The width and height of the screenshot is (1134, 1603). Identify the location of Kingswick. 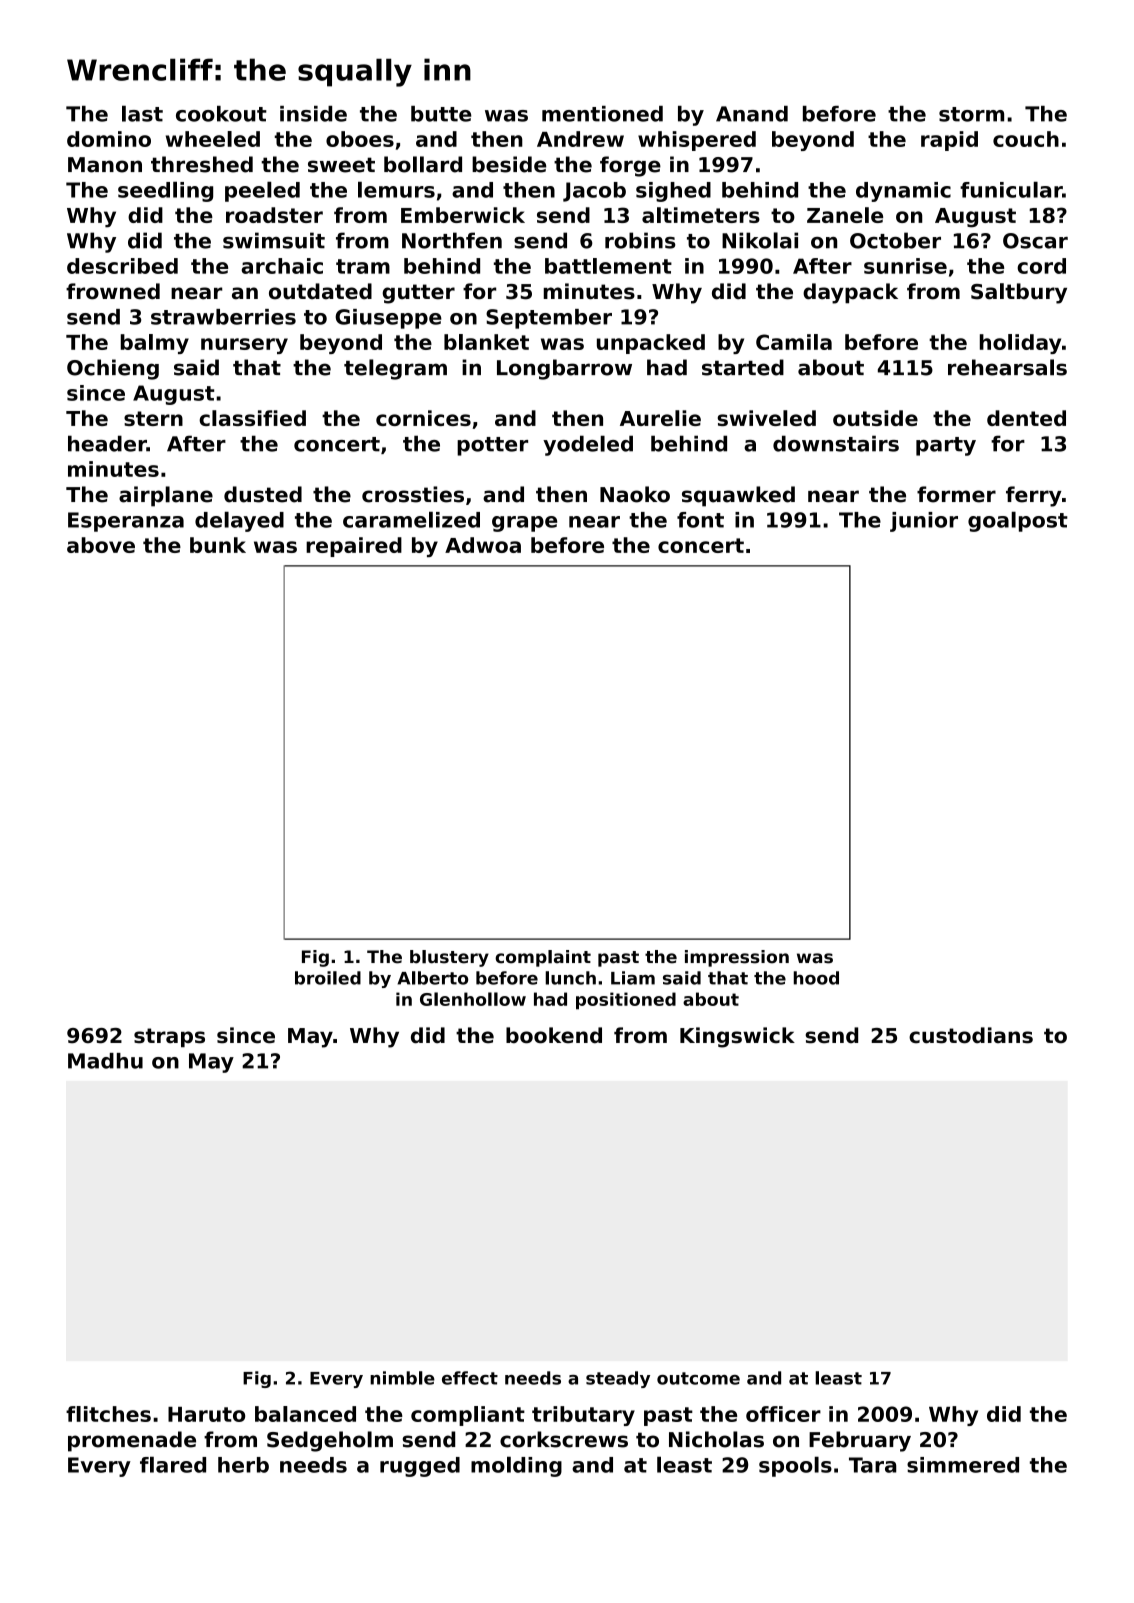
(737, 1037).
